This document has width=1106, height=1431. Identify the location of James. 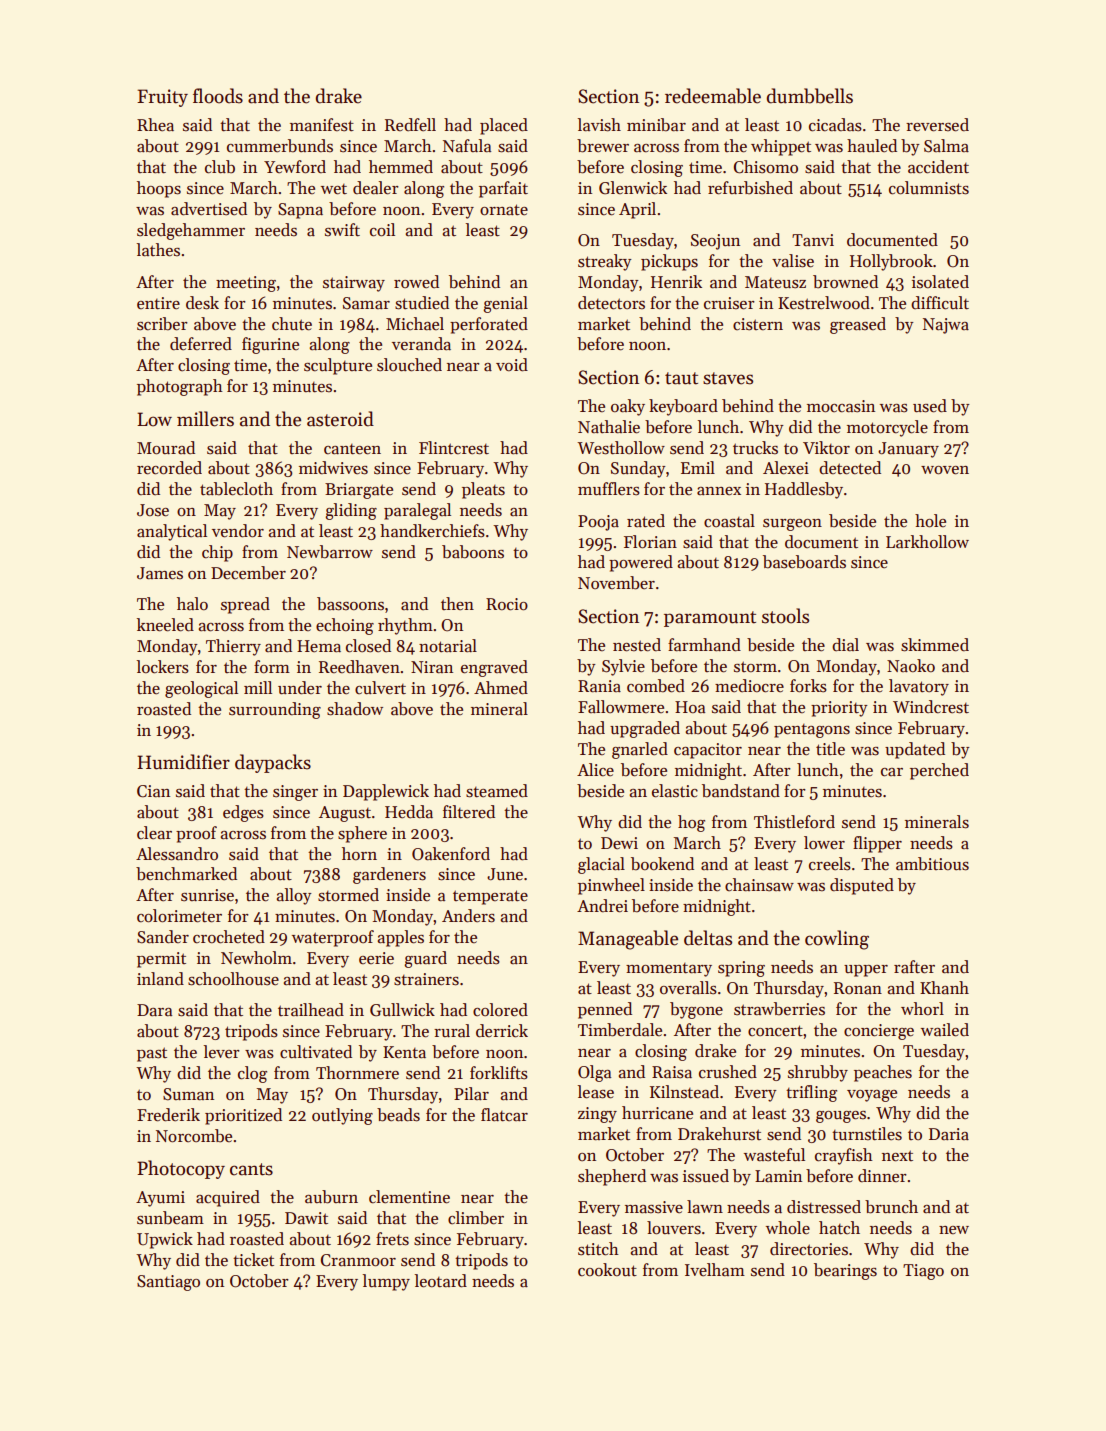
(160, 573).
